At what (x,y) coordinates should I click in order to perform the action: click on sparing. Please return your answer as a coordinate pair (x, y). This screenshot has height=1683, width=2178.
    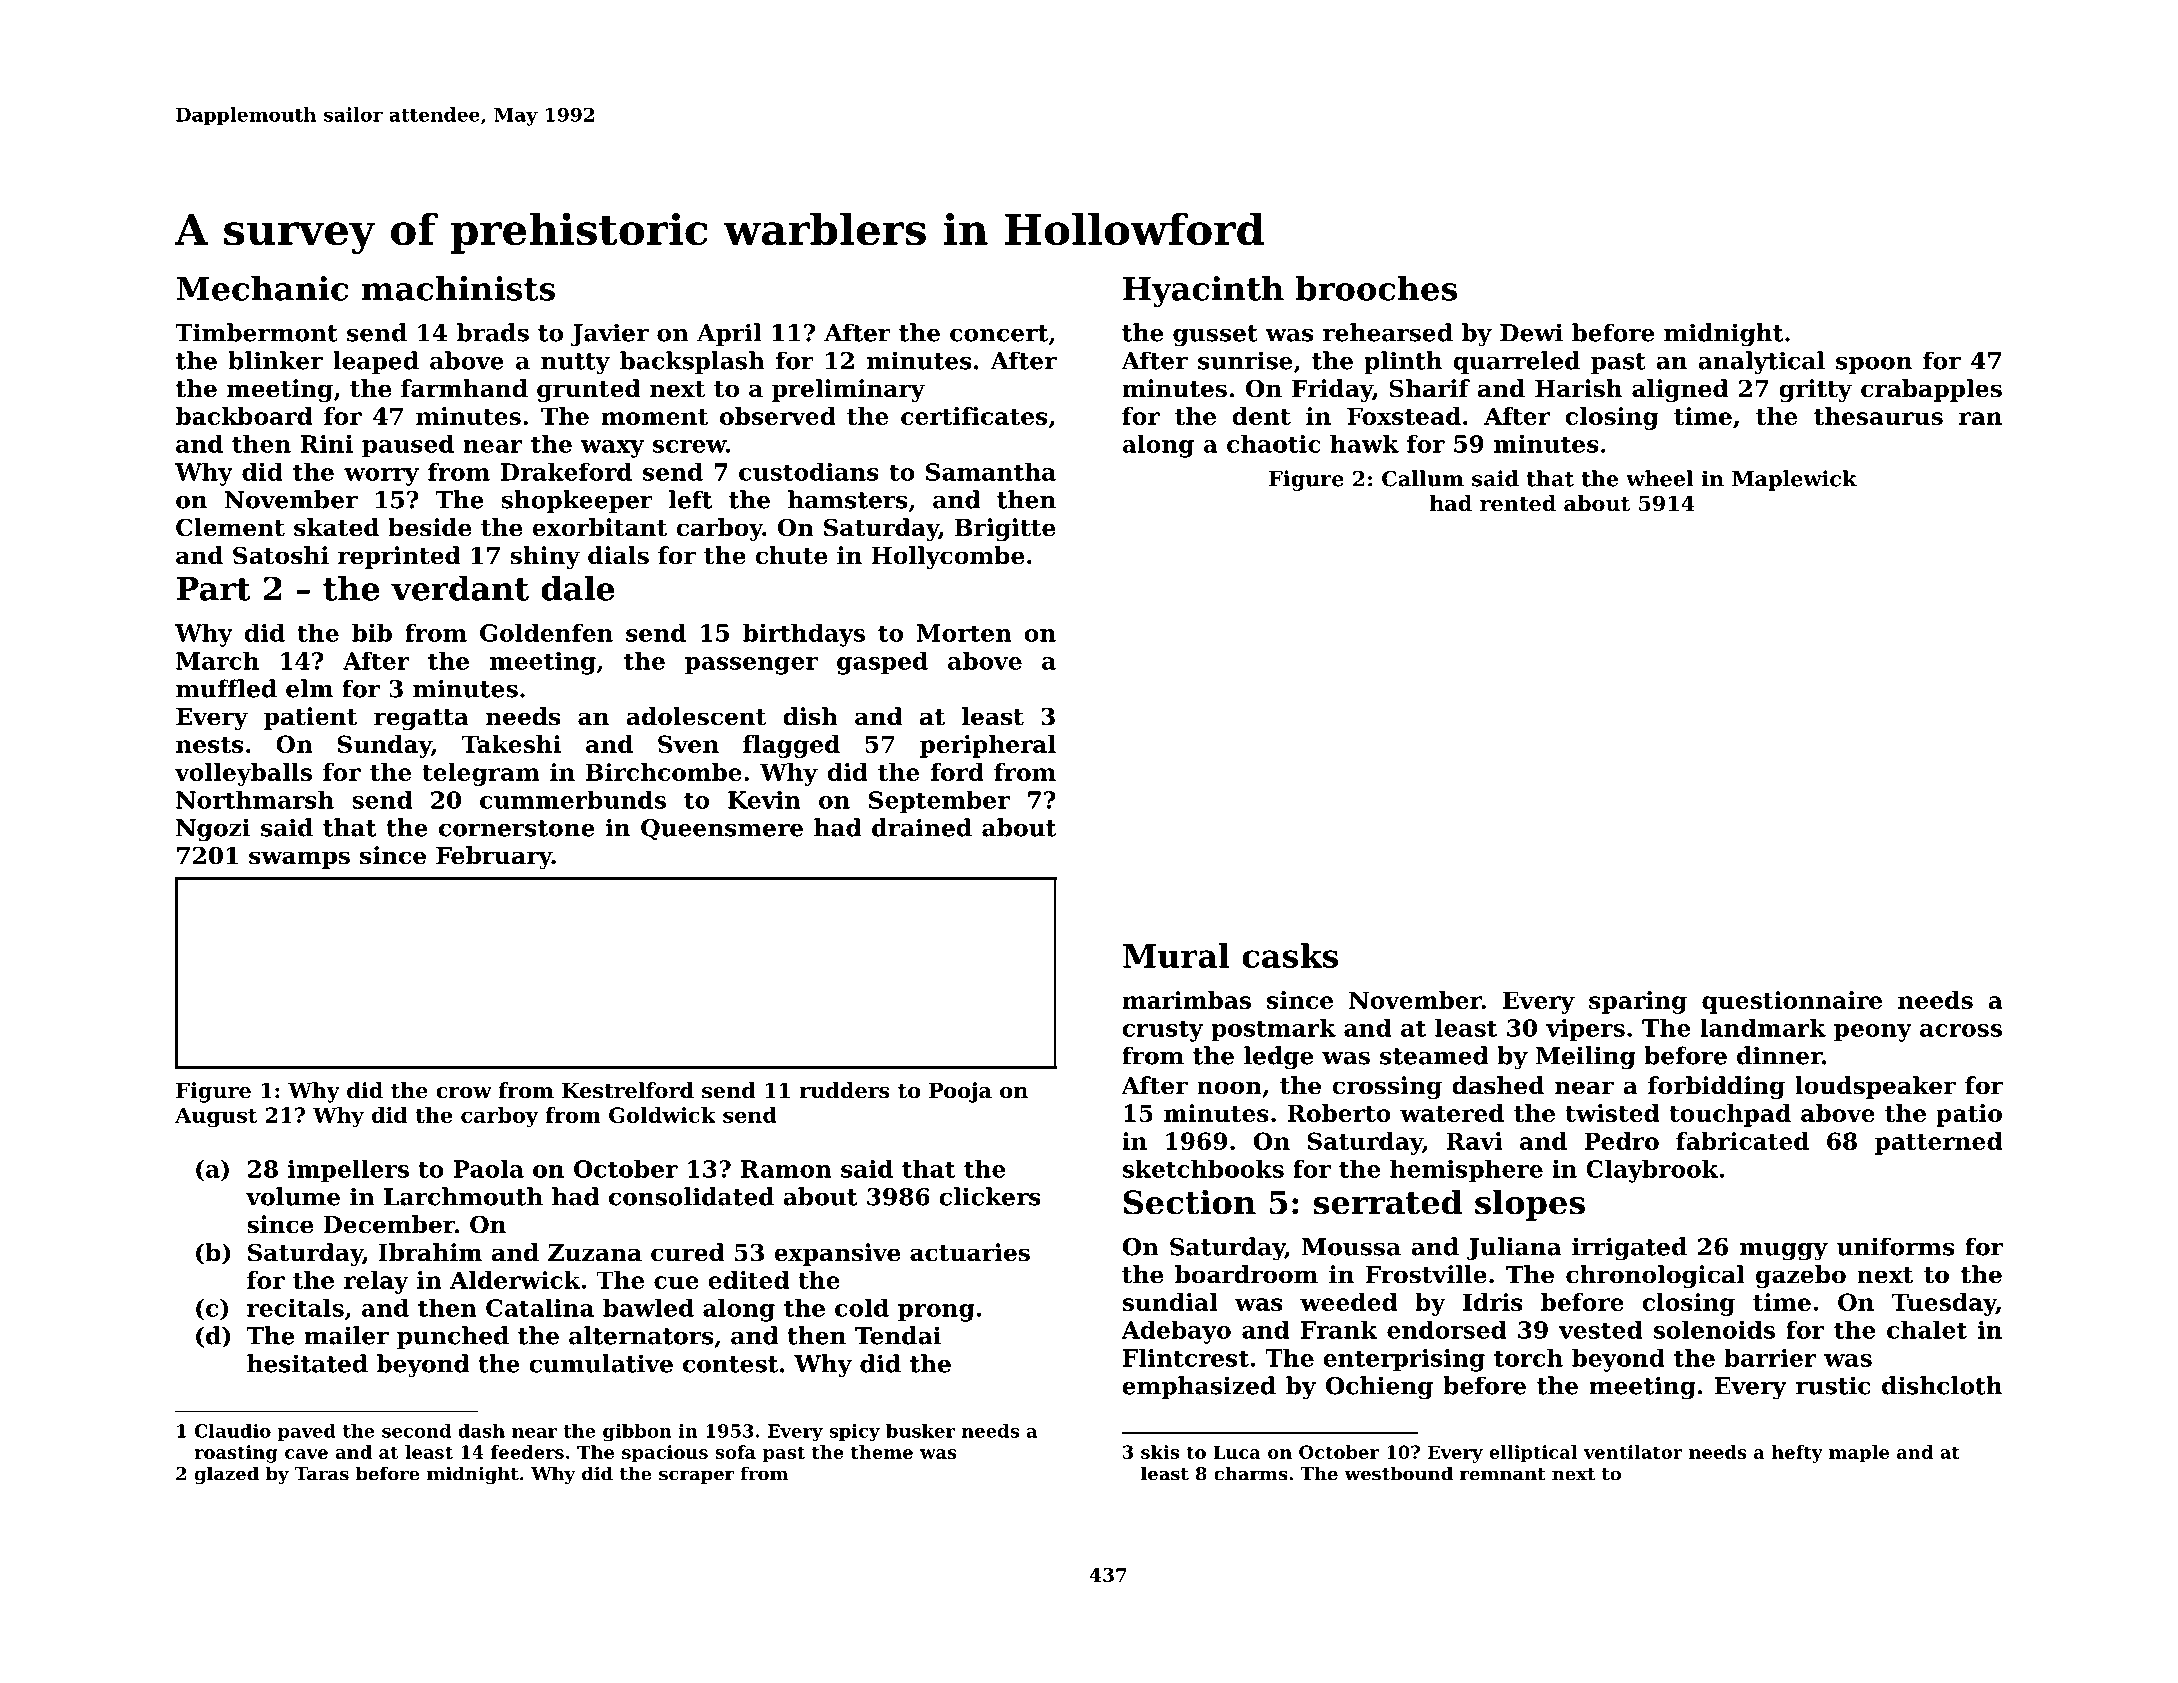
    Looking at the image, I should click on (1638, 1002).
